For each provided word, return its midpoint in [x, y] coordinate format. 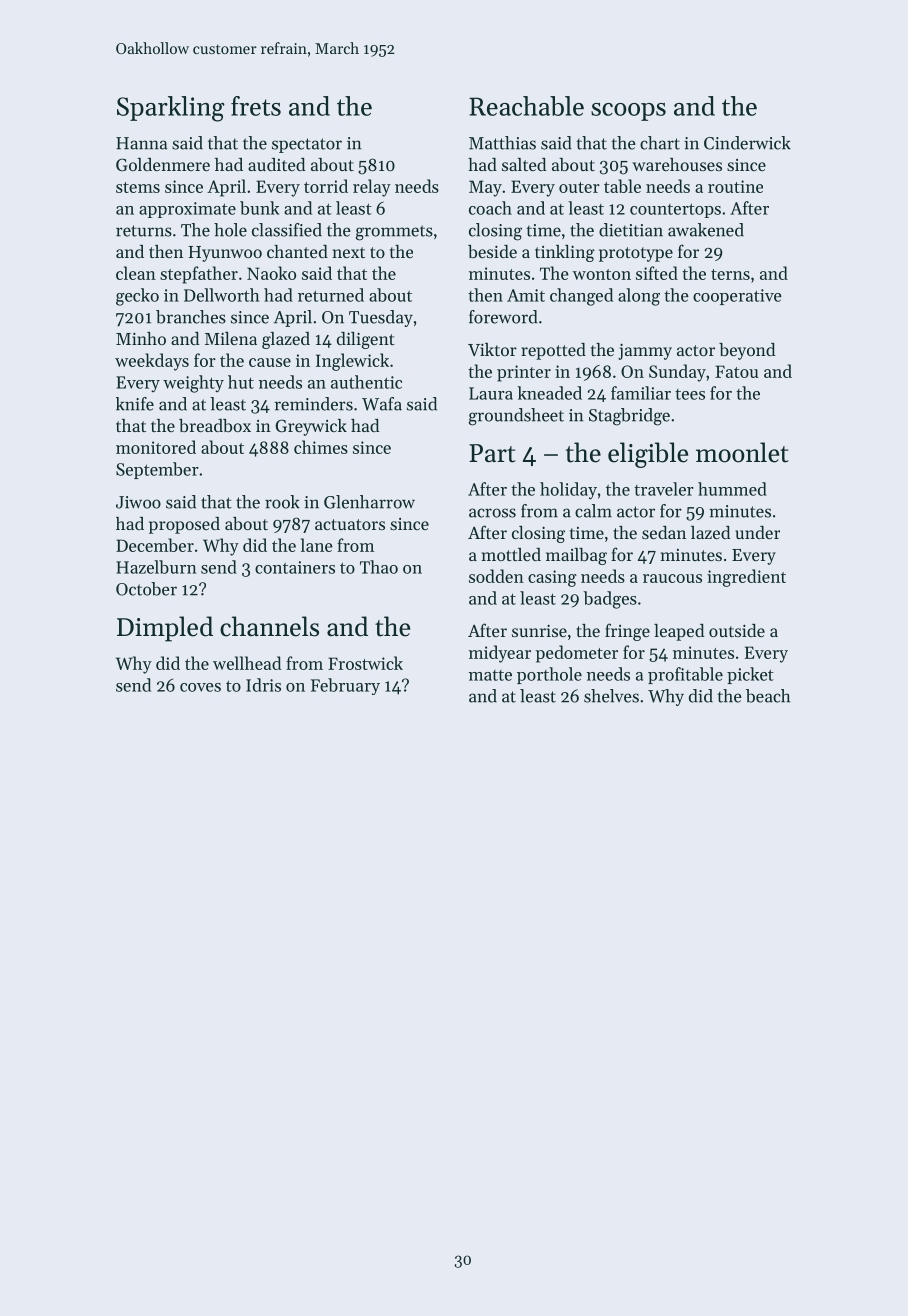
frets [256, 106]
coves [200, 687]
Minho [141, 338]
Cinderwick [747, 143]
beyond [747, 351]
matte [490, 675]
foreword [503, 317]
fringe [627, 632]
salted [524, 164]
